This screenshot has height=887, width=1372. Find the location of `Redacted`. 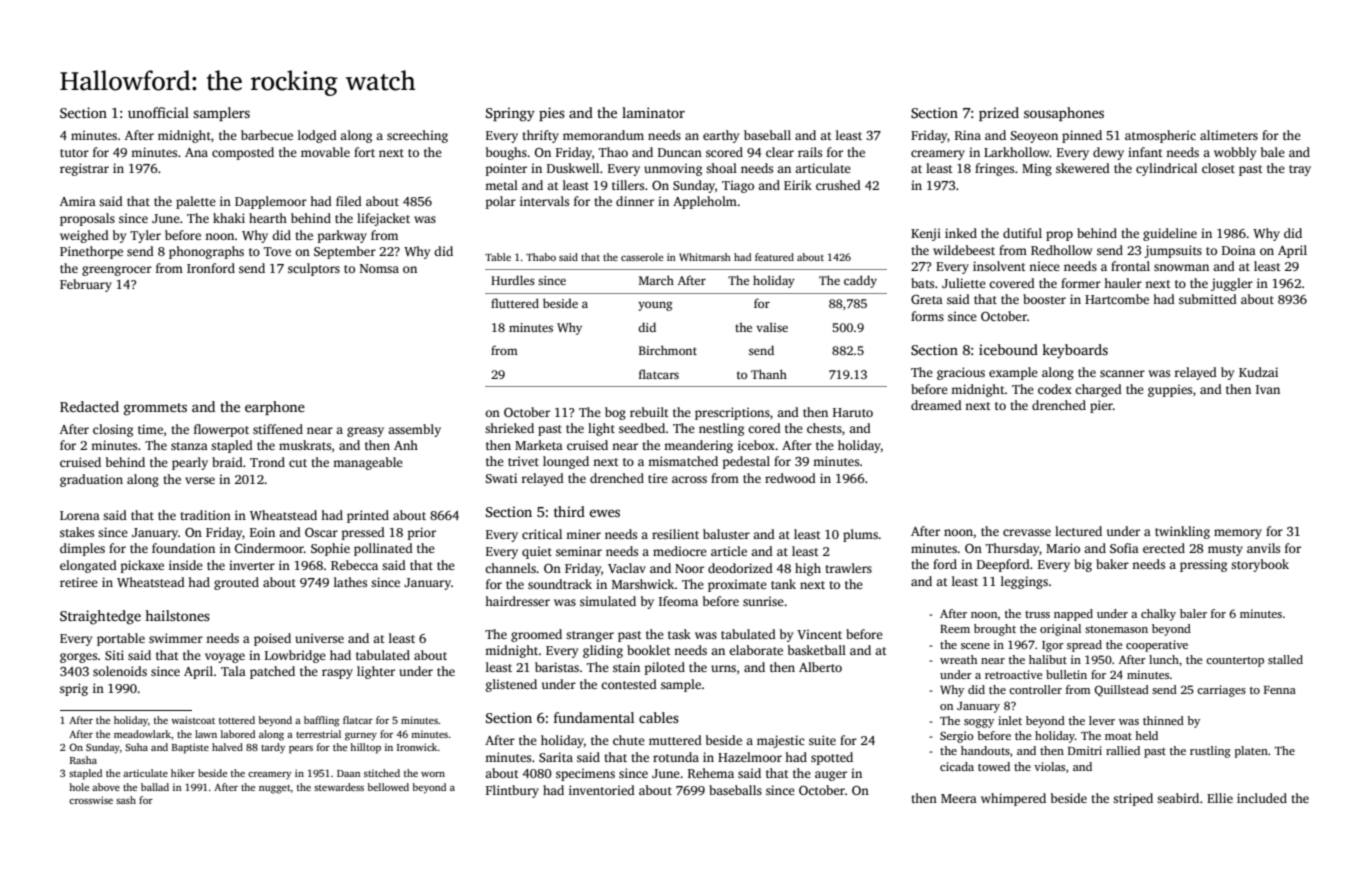

Redacted is located at coordinates (89, 406).
